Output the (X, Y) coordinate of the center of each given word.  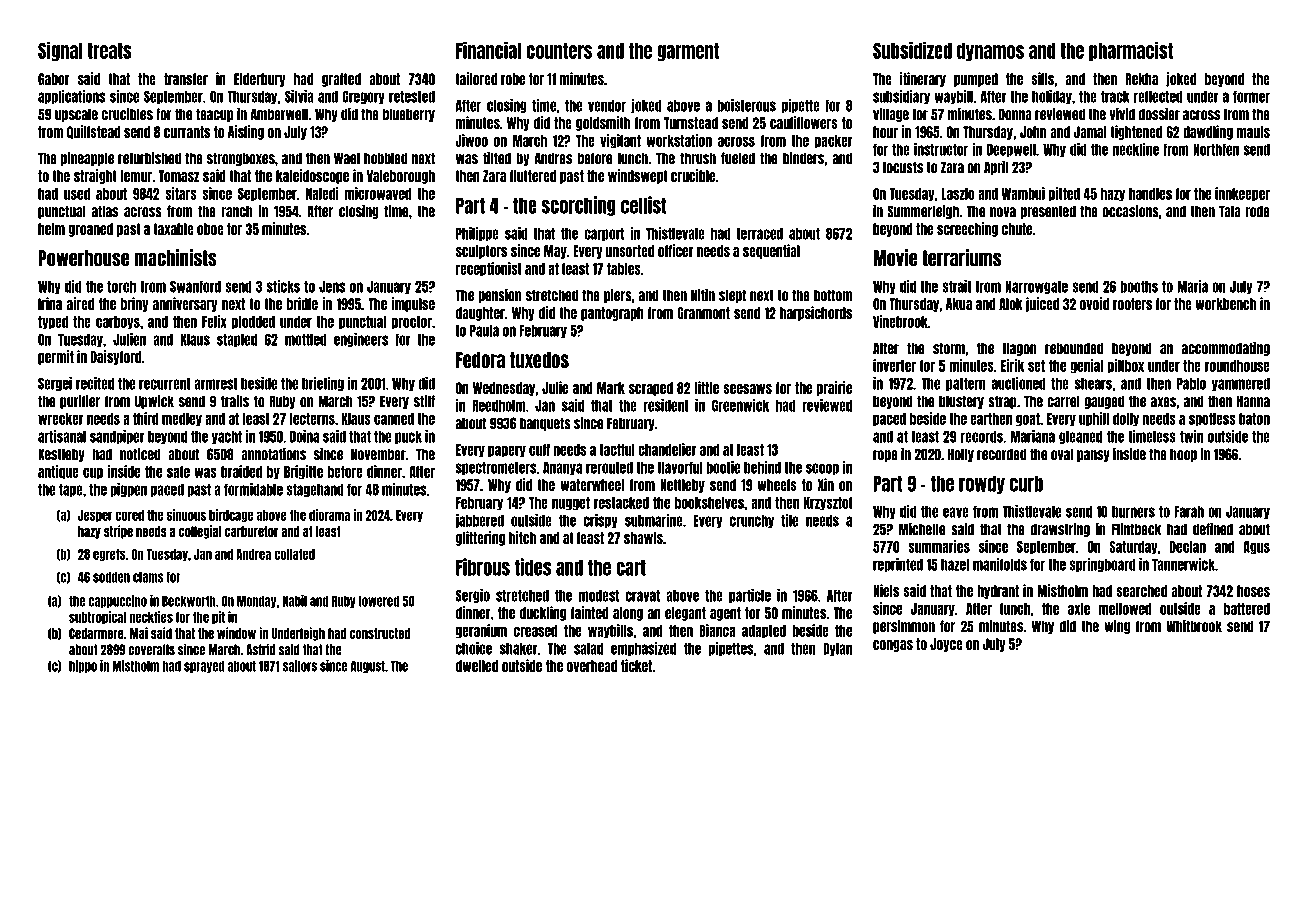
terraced (759, 234)
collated (294, 554)
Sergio (473, 596)
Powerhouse (83, 258)
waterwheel (592, 485)
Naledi (322, 193)
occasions (1130, 211)
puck (408, 437)
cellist (644, 205)
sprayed (204, 666)
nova (1003, 212)
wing (1117, 626)
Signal (60, 51)
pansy (1093, 456)
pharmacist (1131, 51)
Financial (488, 50)
